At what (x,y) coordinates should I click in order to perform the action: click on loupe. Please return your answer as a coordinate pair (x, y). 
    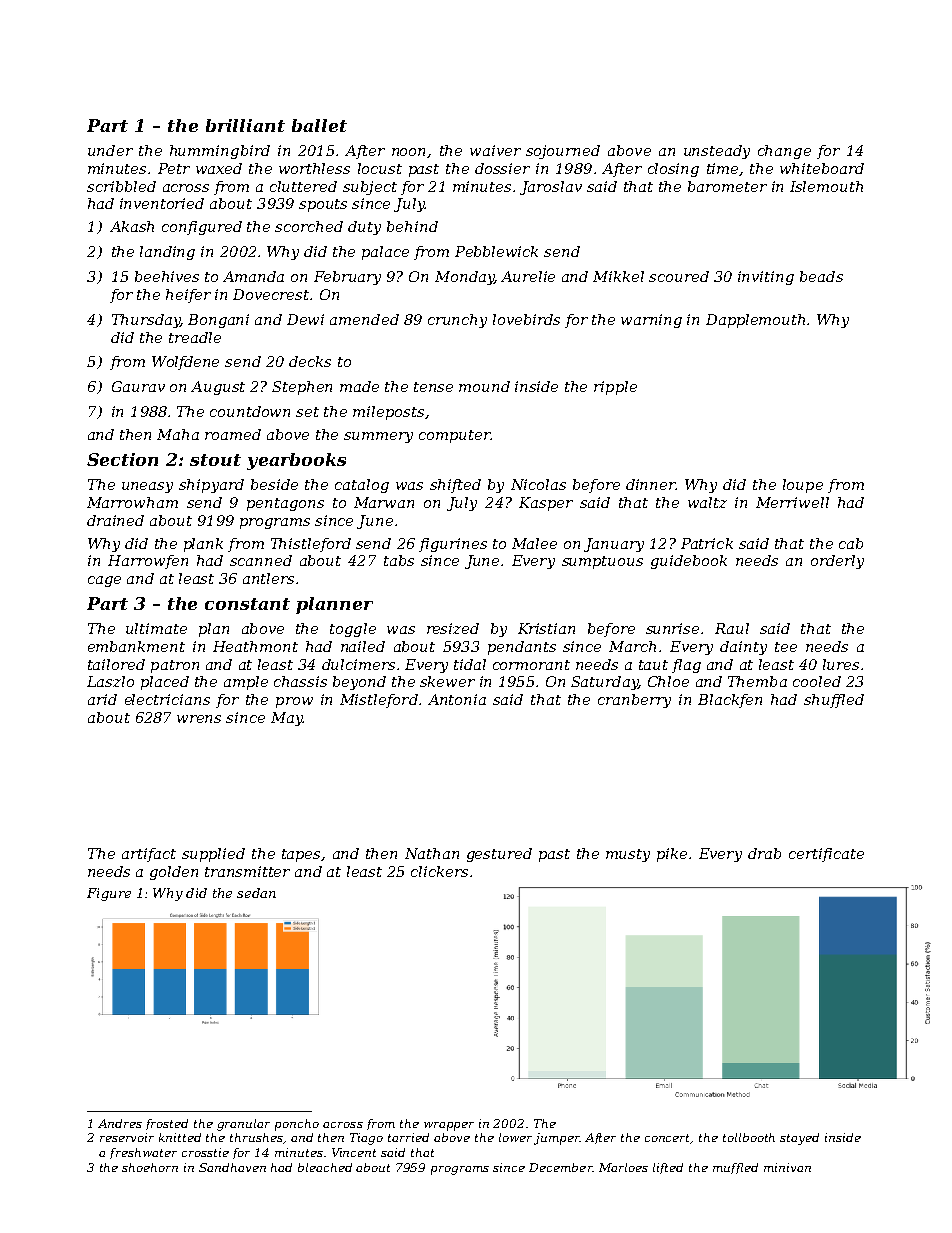
    Looking at the image, I should click on (803, 486).
